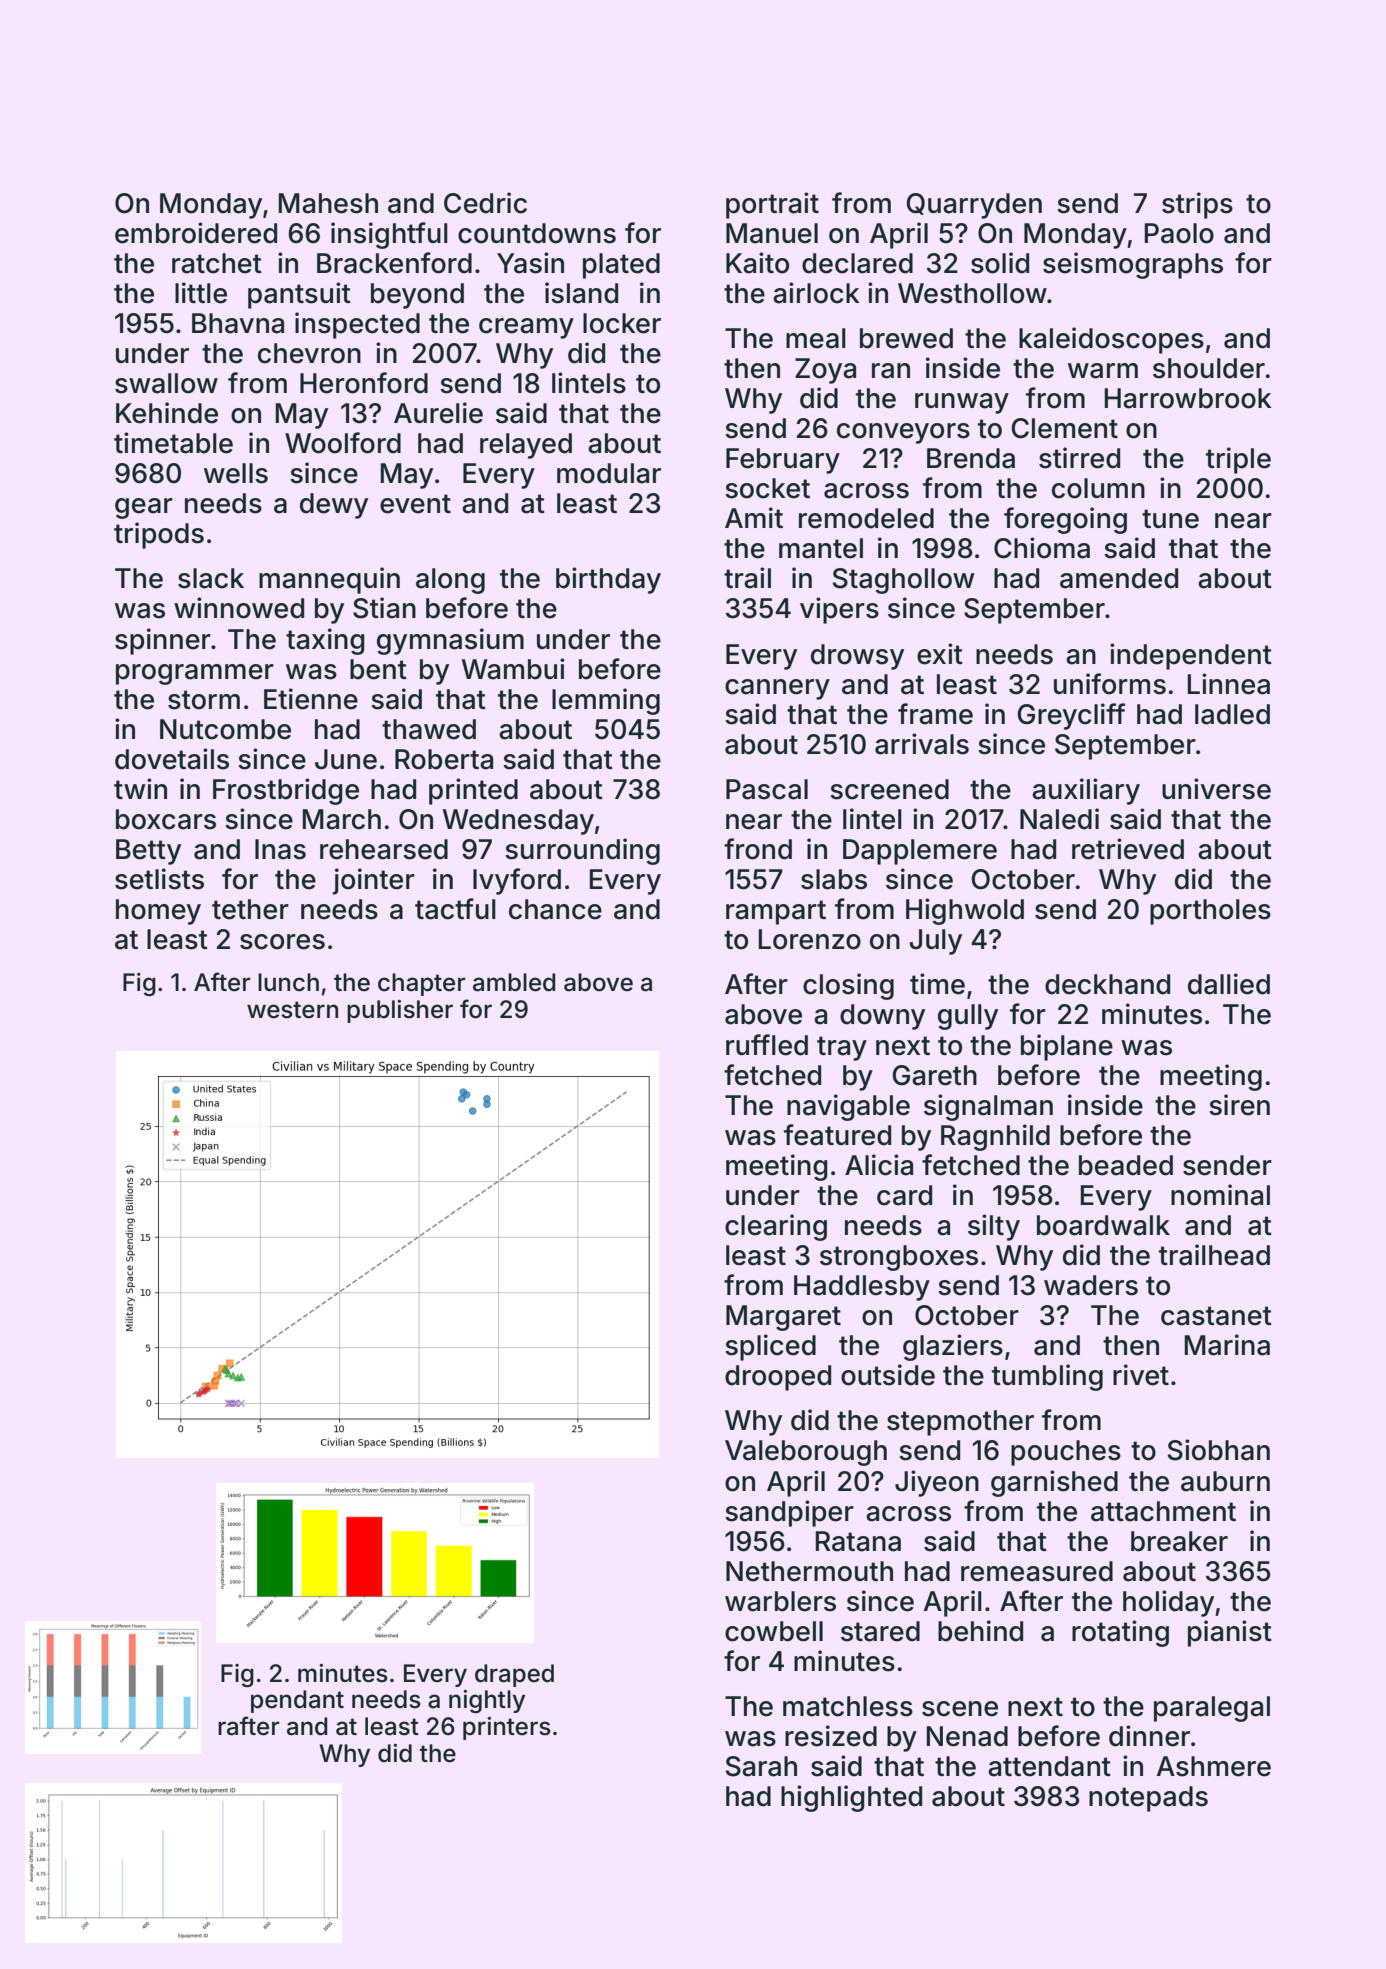 This page has height=1969, width=1386. I want to click on pendant, so click(297, 1701).
